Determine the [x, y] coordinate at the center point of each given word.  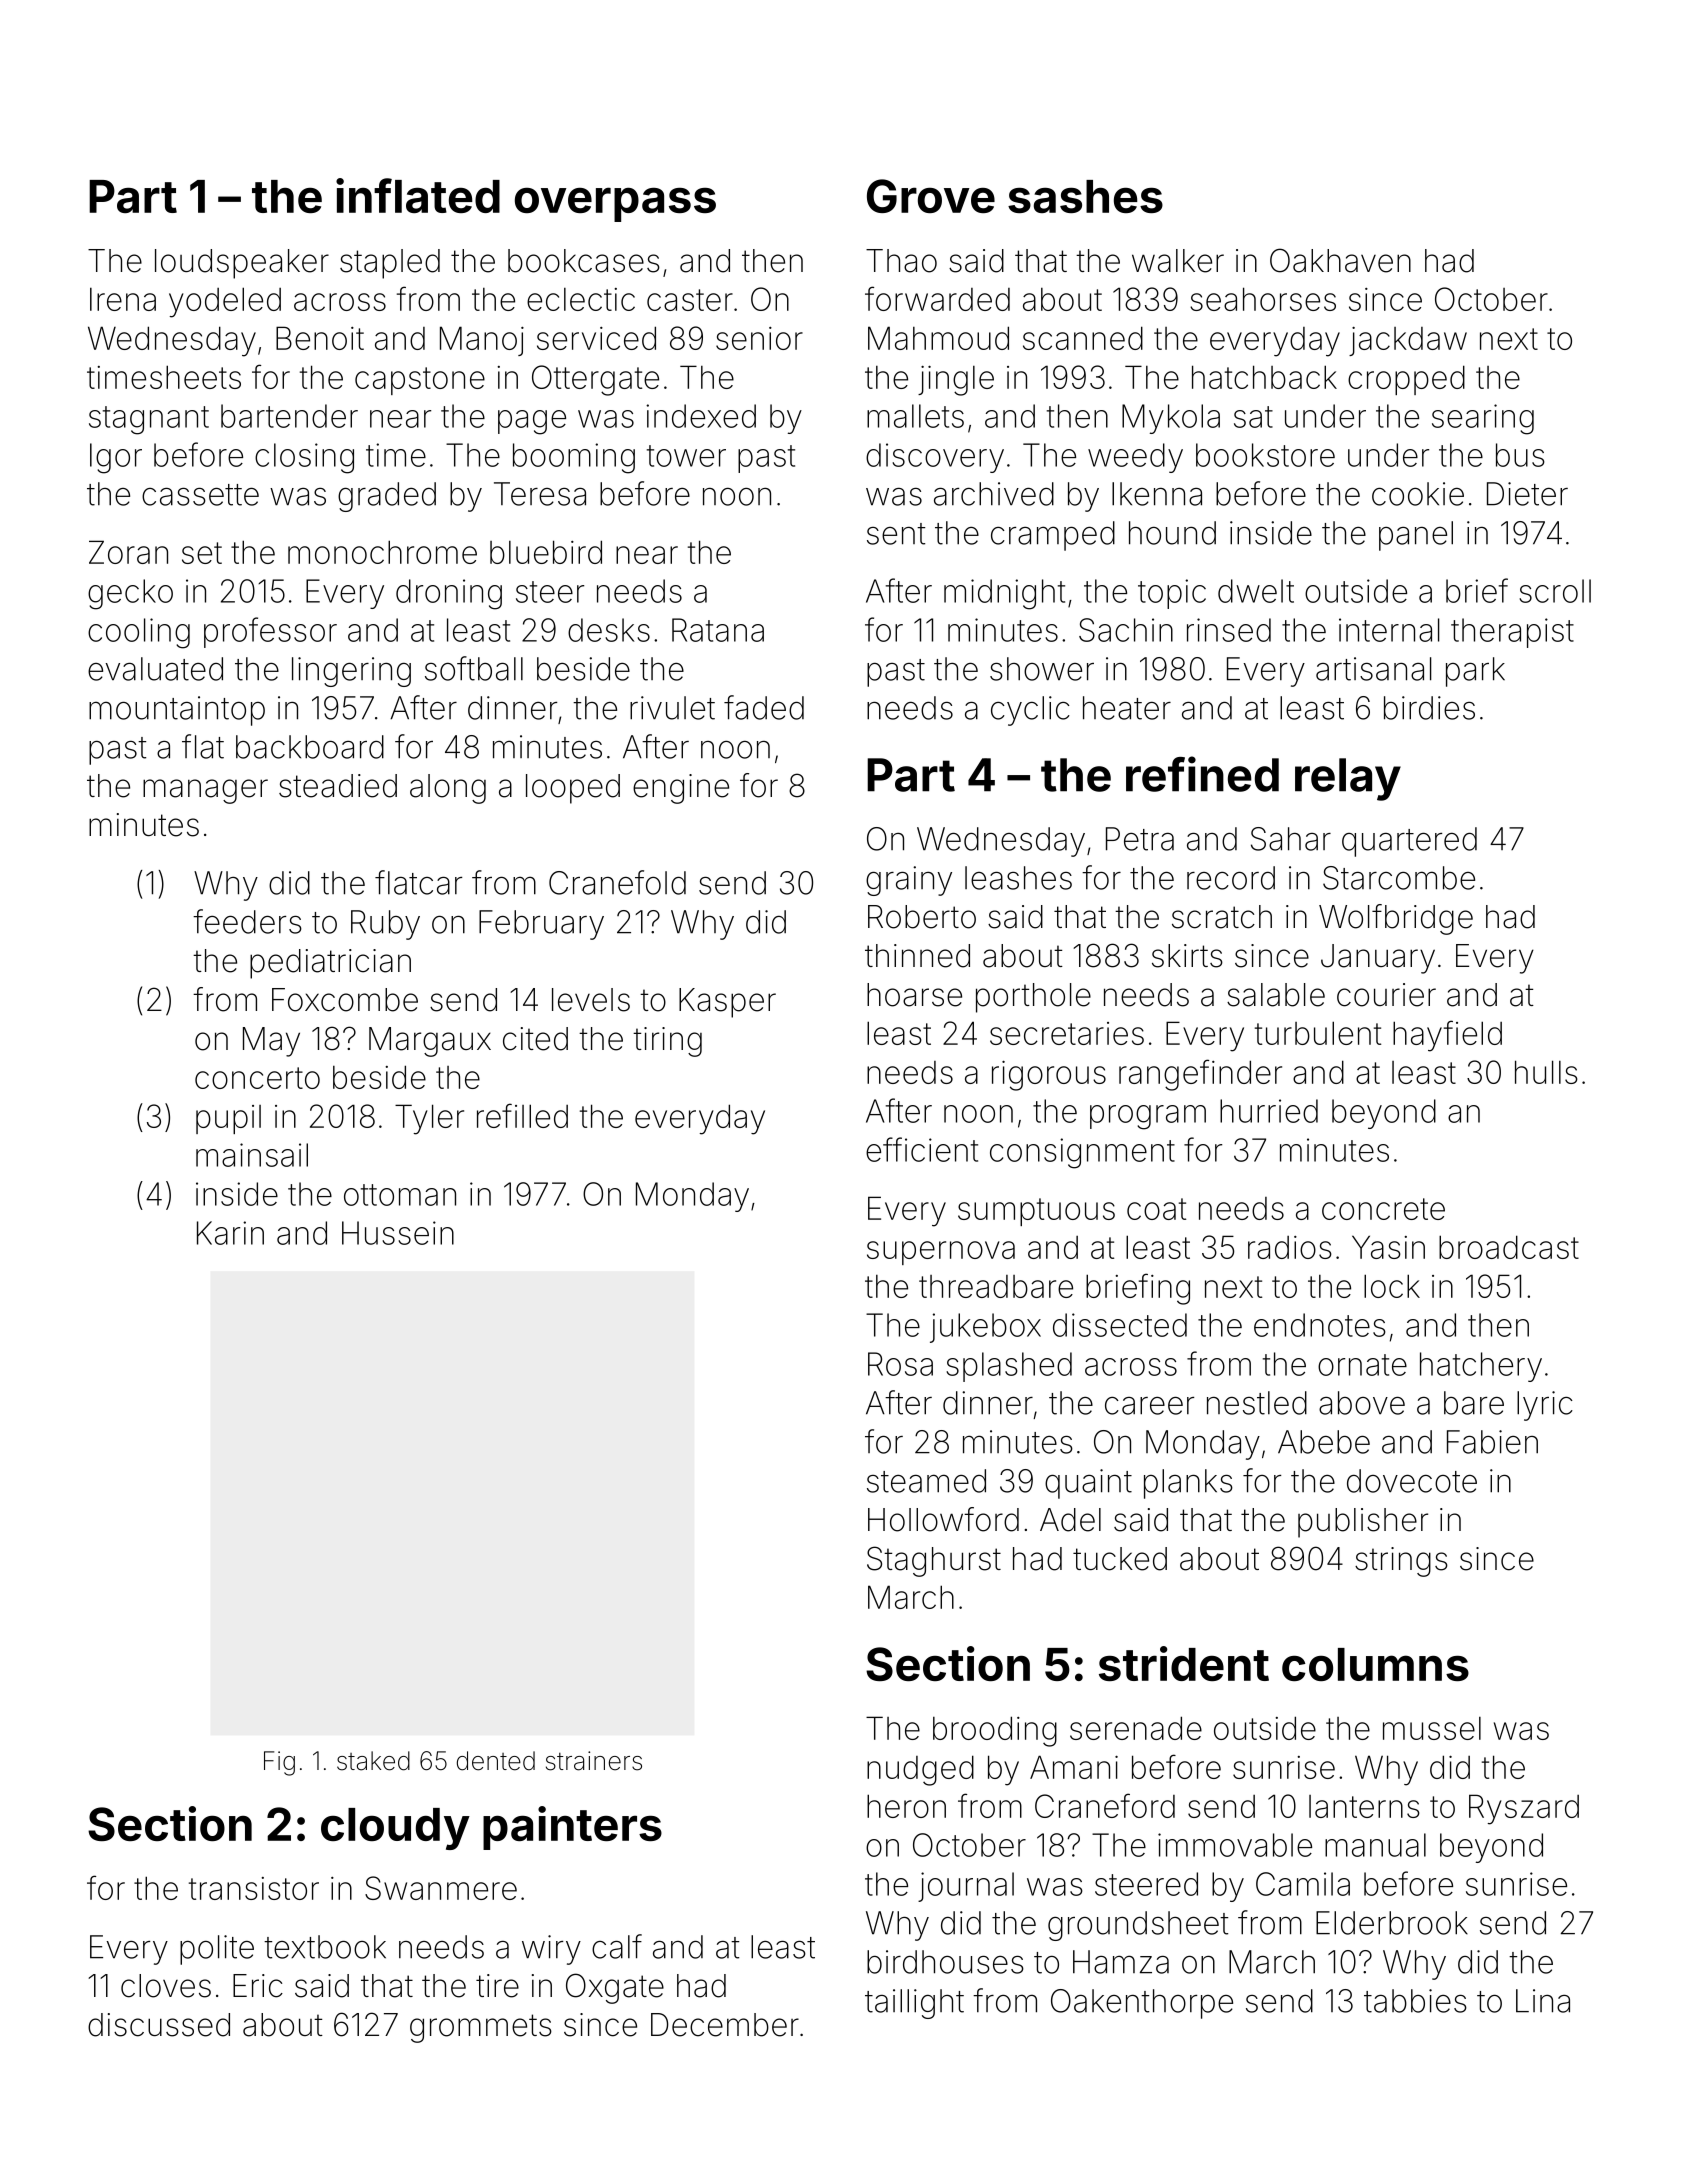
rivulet [672, 708]
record [1231, 878]
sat [1253, 417]
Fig [279, 1763]
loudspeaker [242, 264]
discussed [159, 2025]
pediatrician [330, 964]
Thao [901, 261]
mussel [1432, 1728]
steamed [926, 1481]
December [725, 2025]
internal [1389, 630]
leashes [1018, 878]
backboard [310, 747]
